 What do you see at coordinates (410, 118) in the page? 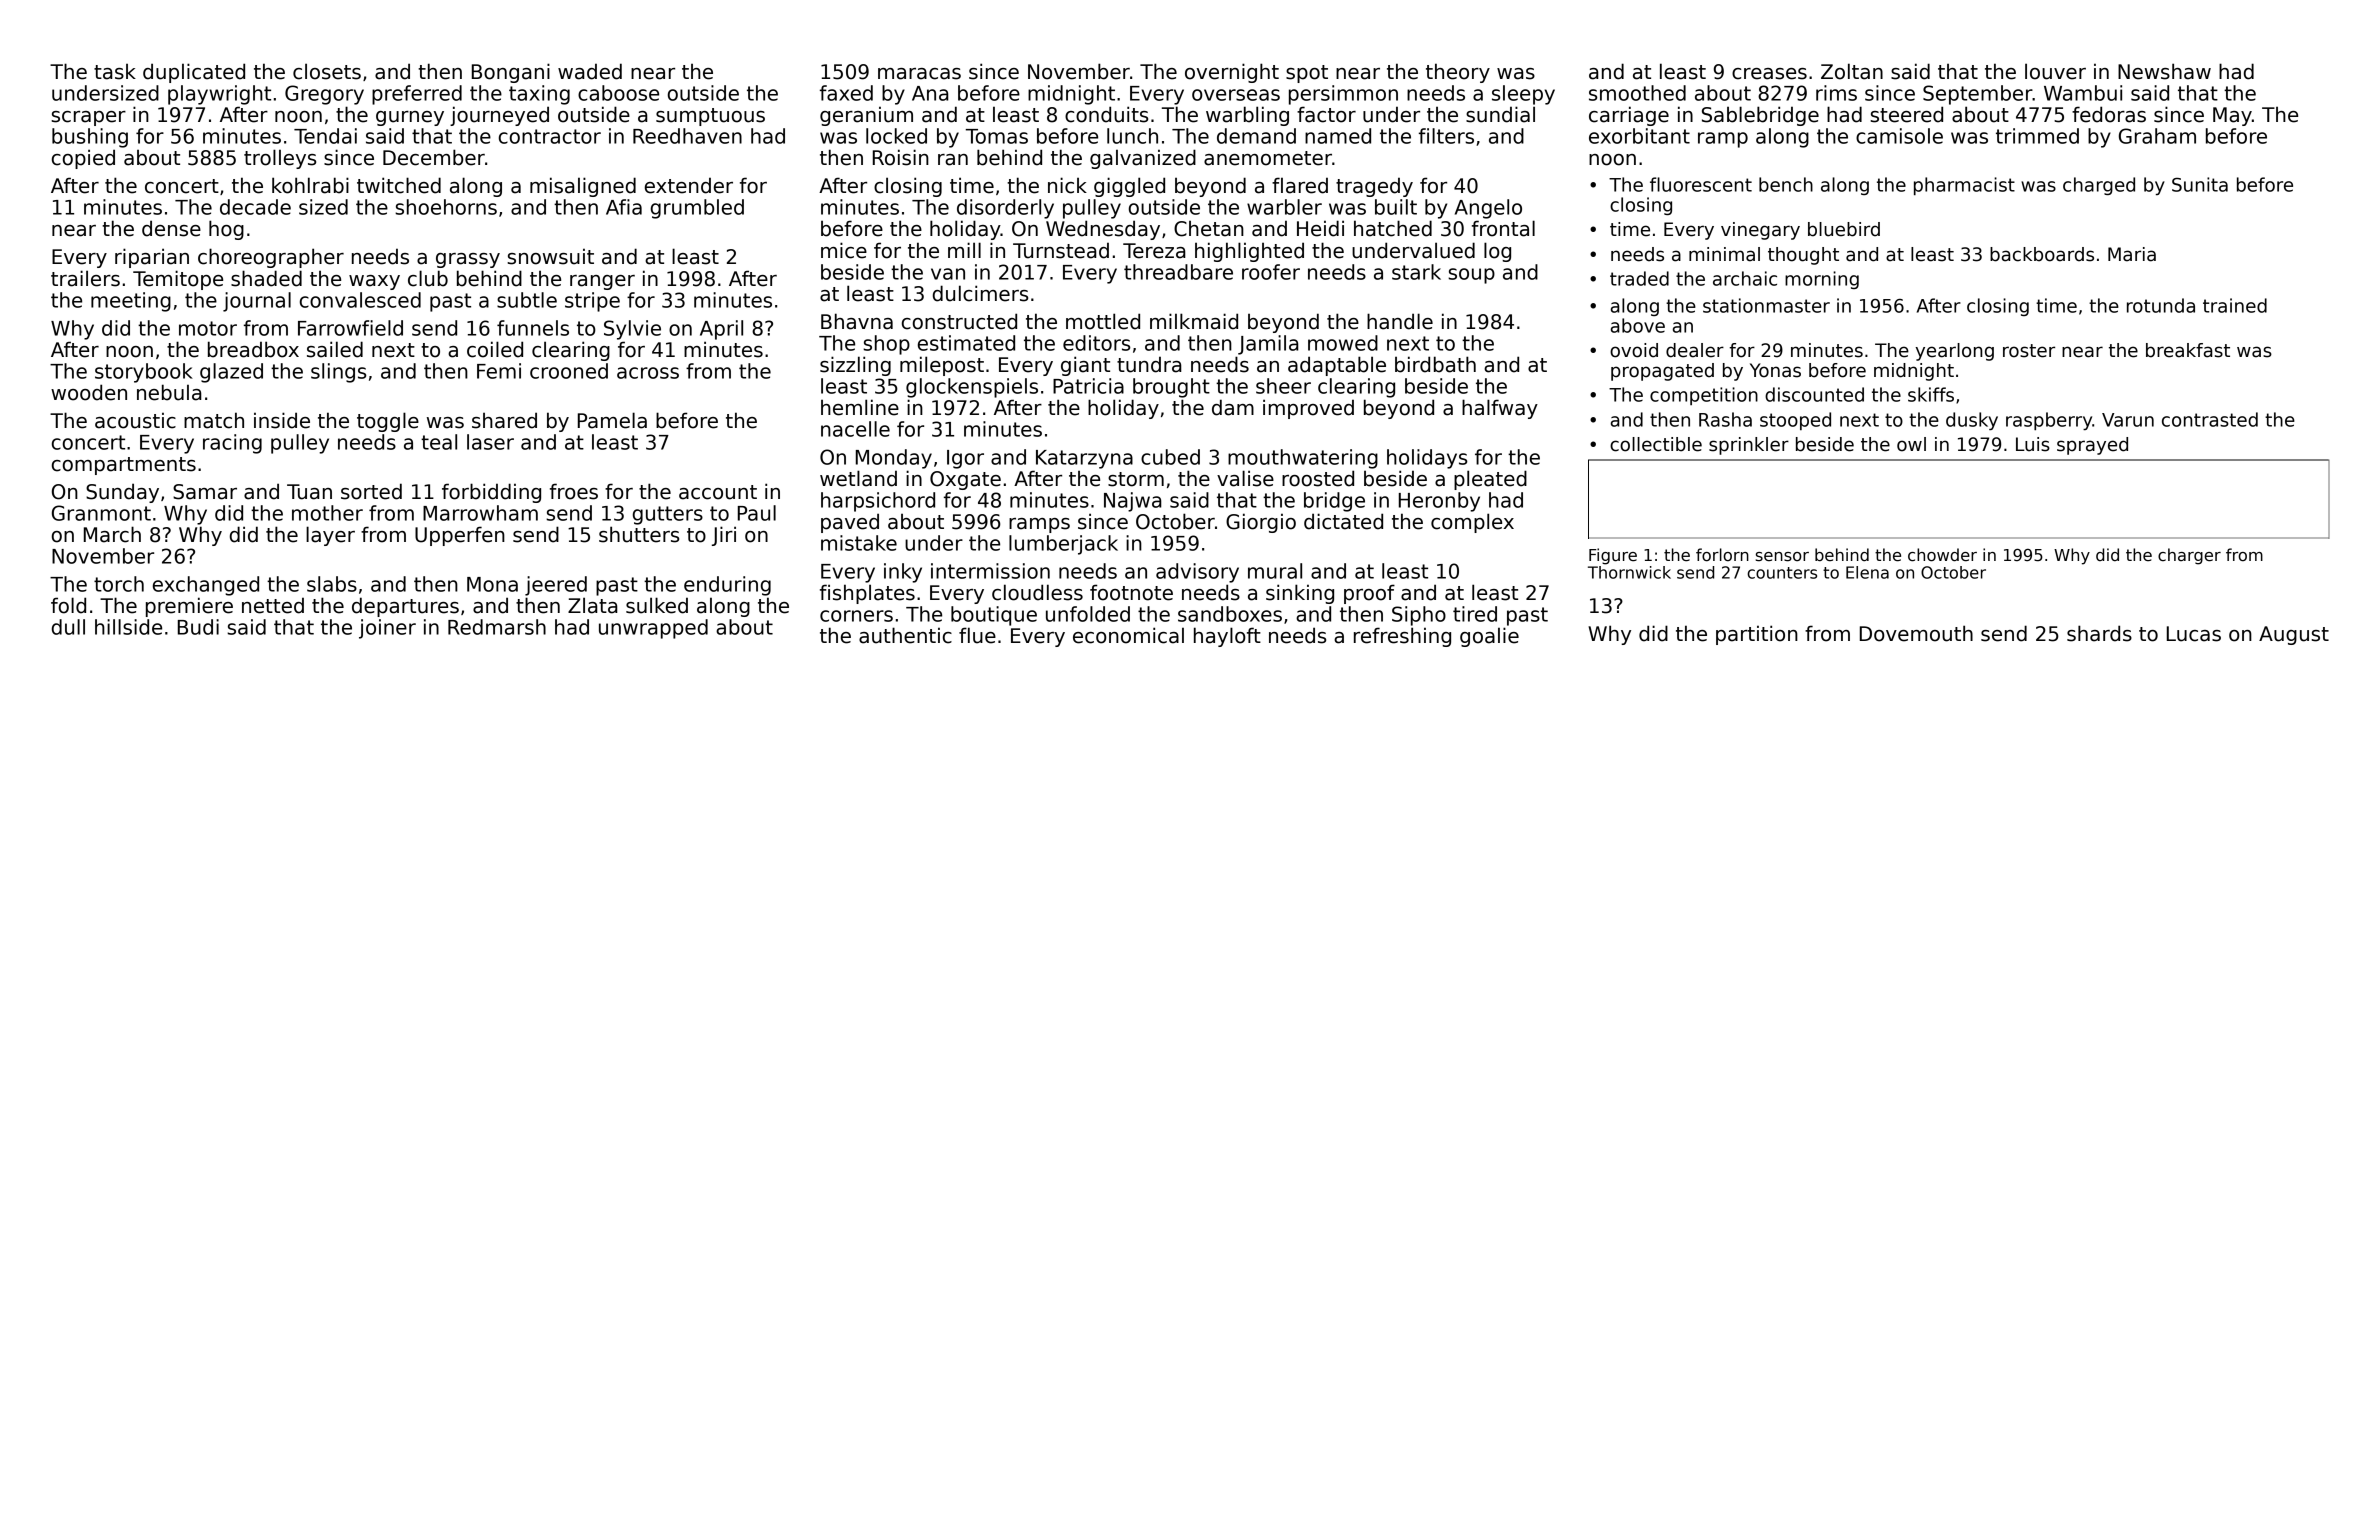
I see `gurney` at bounding box center [410, 118].
